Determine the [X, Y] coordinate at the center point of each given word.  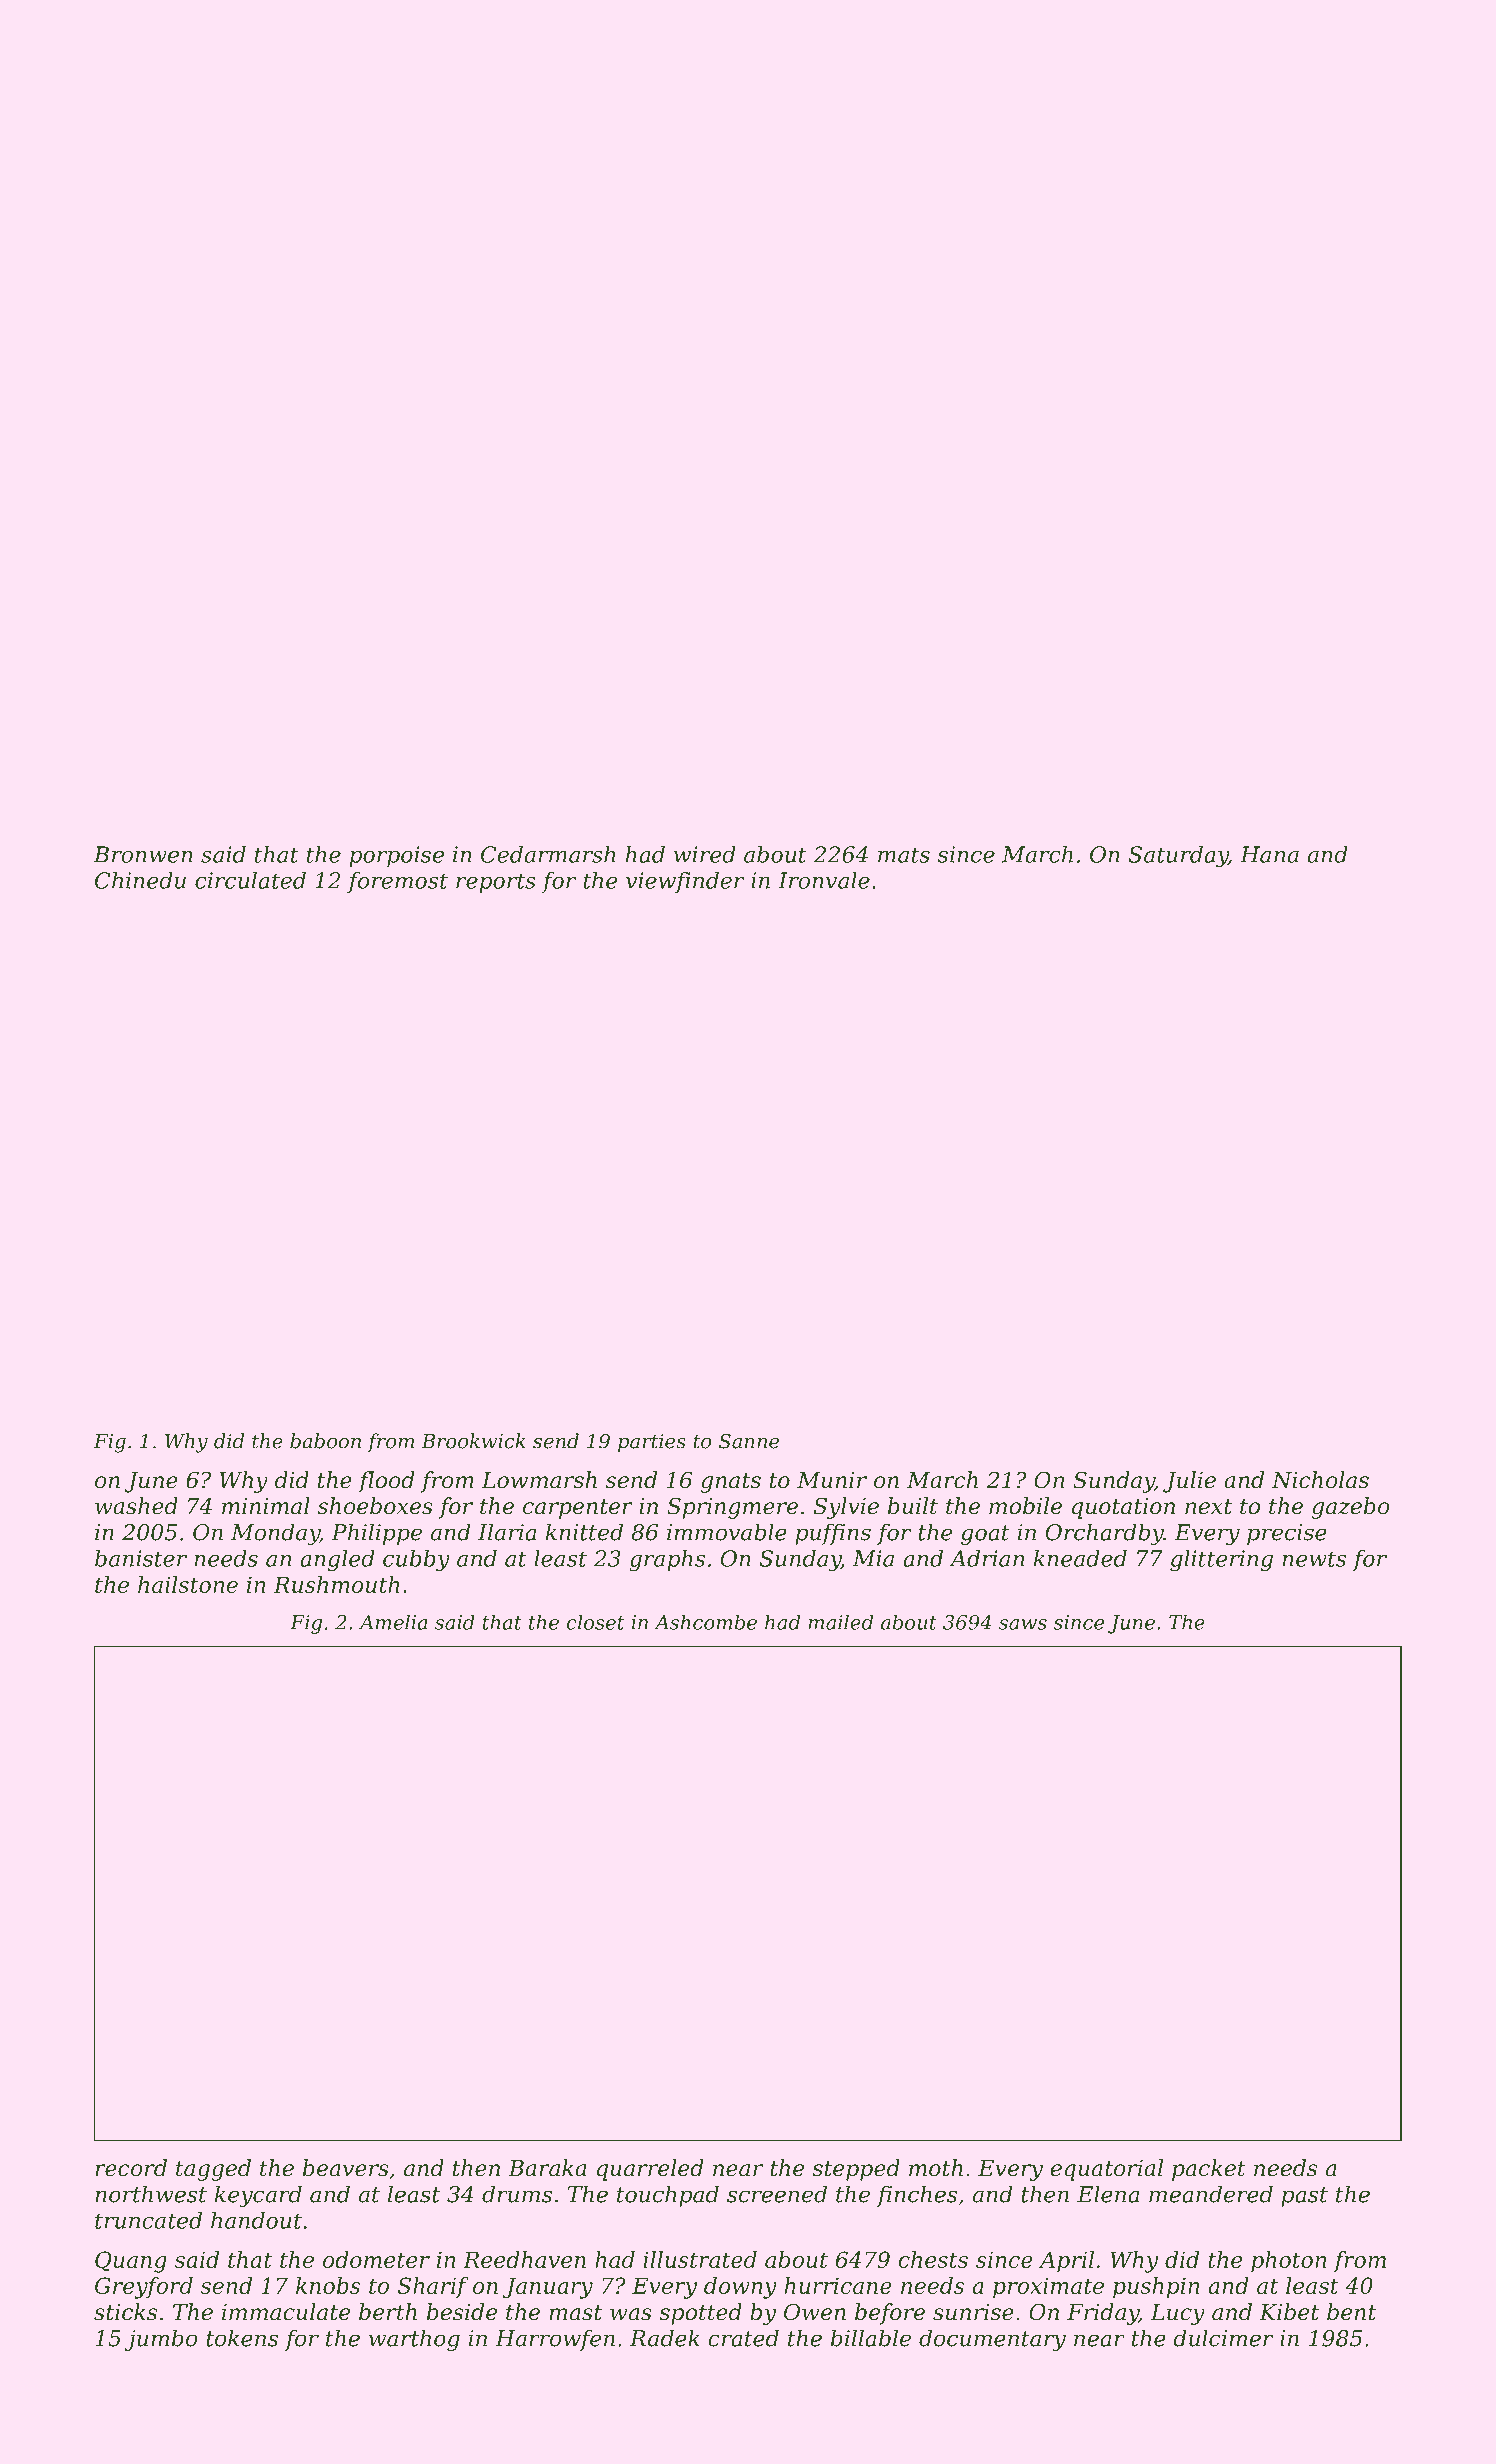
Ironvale [824, 880]
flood [386, 1482]
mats [904, 855]
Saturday [1178, 856]
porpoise [396, 856]
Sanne [749, 1441]
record [131, 2168]
